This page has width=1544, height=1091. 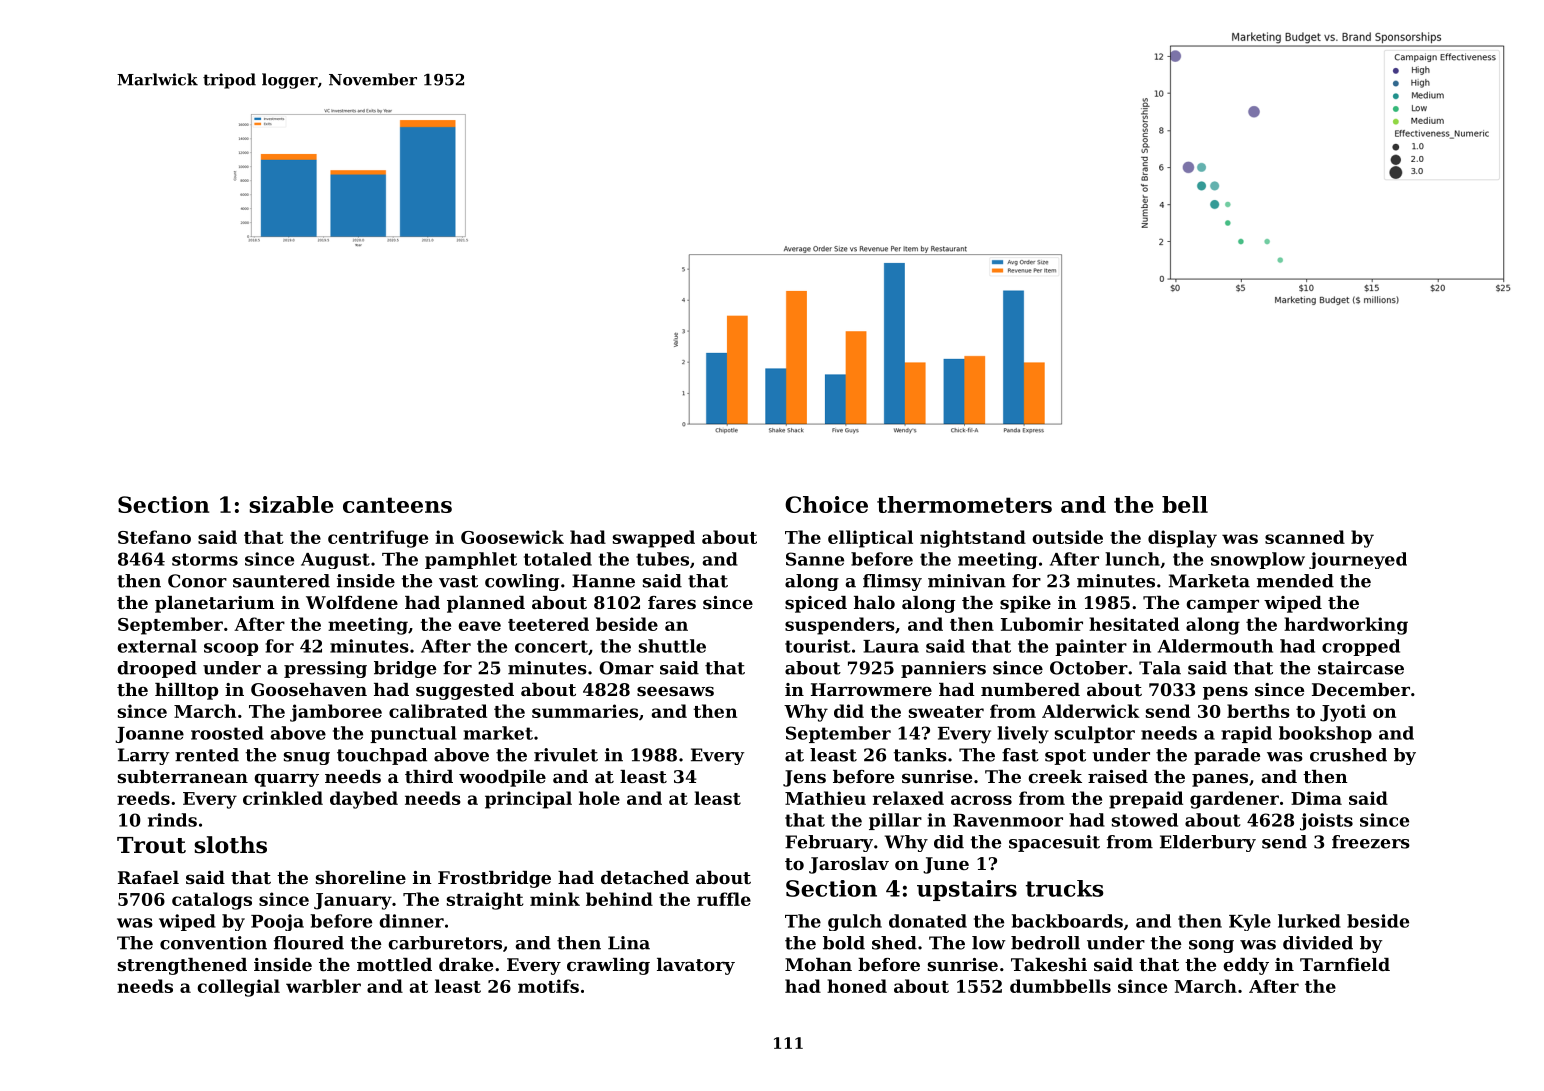 I want to click on scoop, so click(x=231, y=649).
